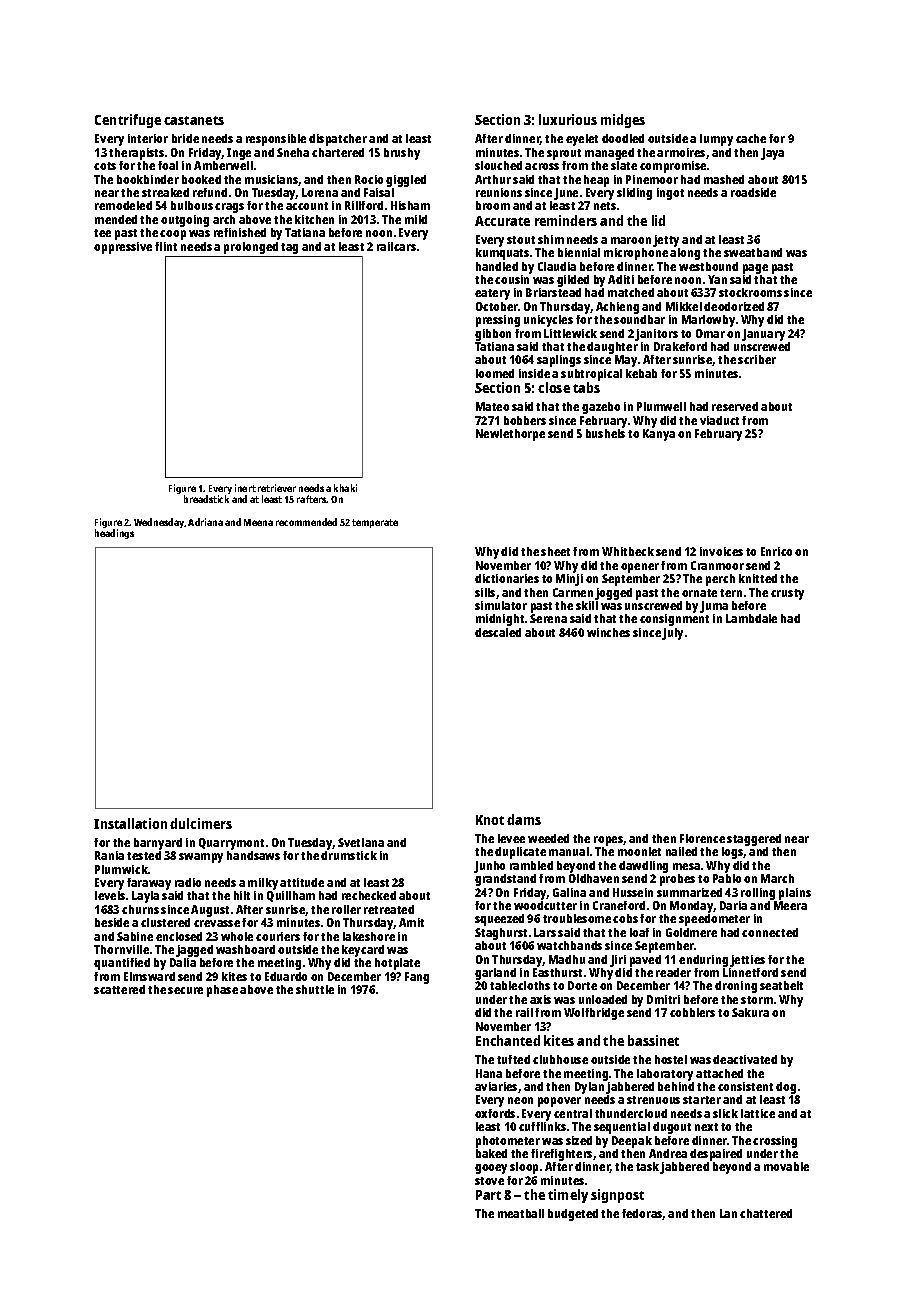  What do you see at coordinates (521, 1213) in the screenshot?
I see `meatball` at bounding box center [521, 1213].
